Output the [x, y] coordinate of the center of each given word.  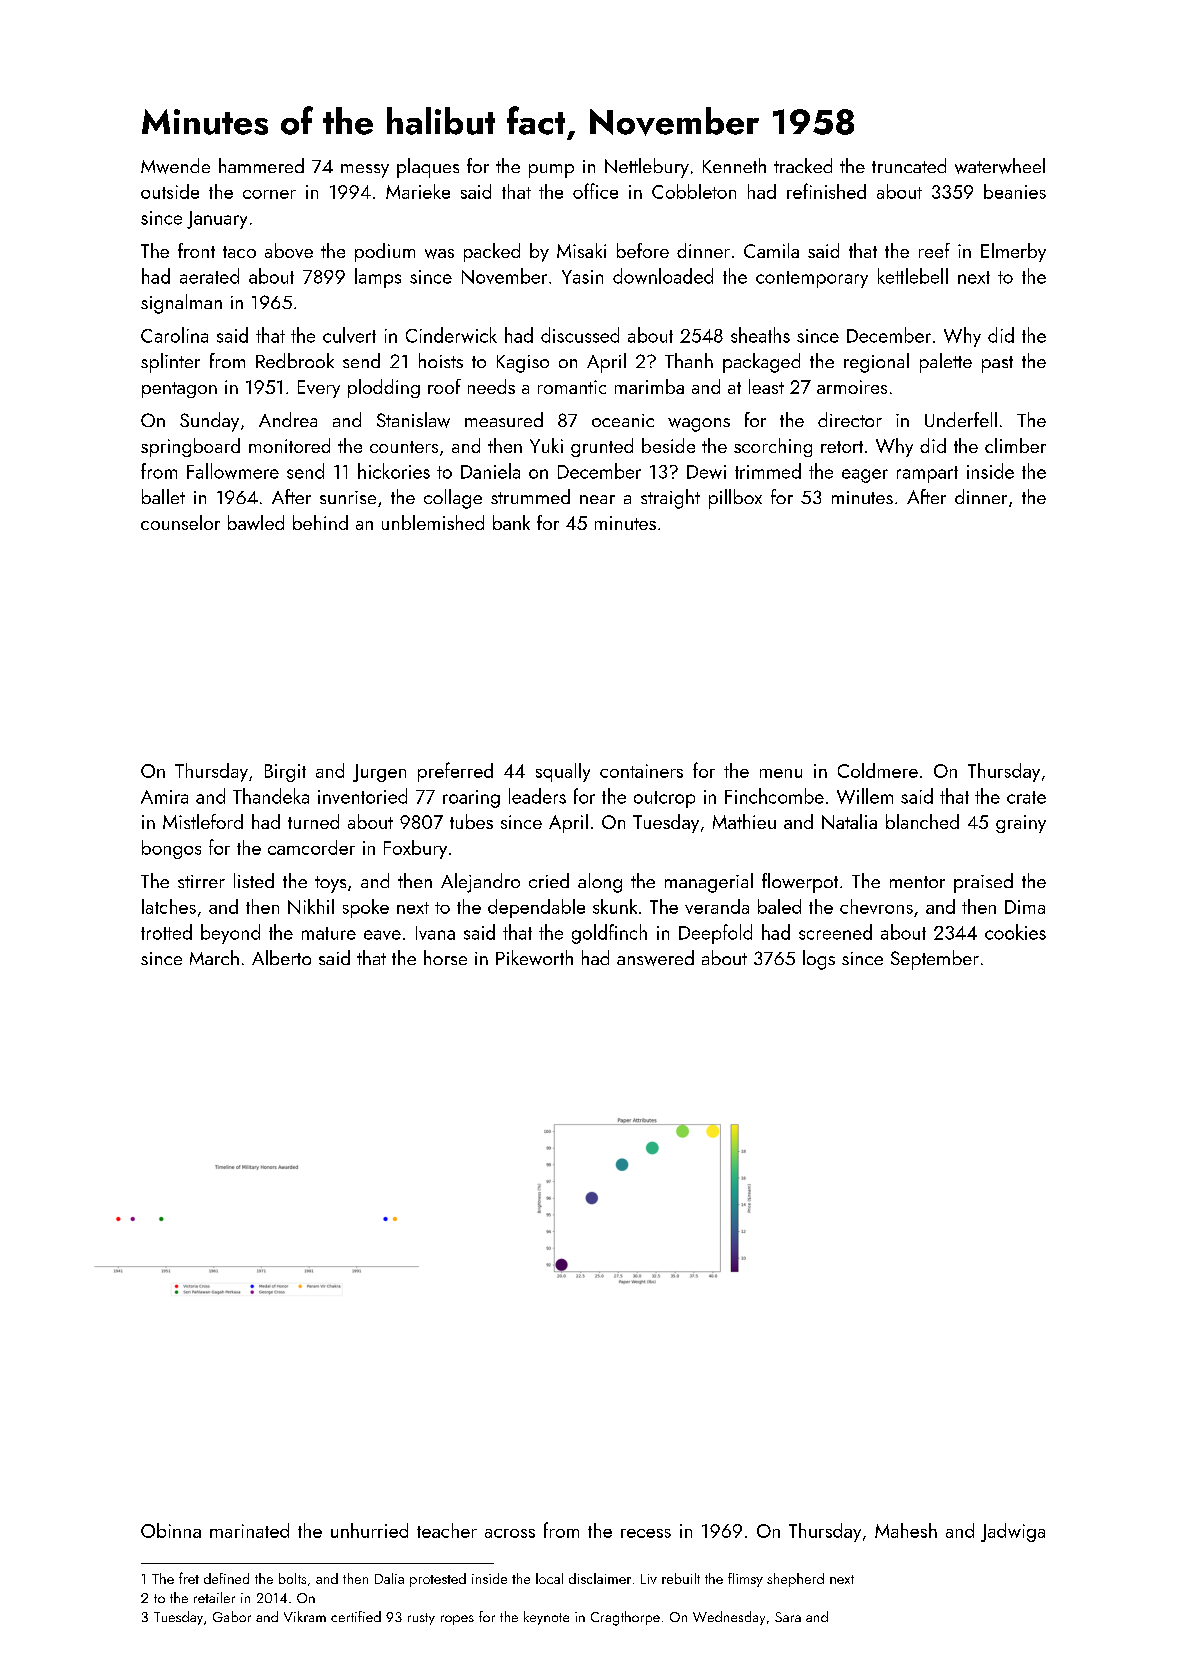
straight [670, 499]
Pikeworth [534, 957]
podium [385, 252]
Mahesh [906, 1530]
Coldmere [878, 770]
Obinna [171, 1530]
